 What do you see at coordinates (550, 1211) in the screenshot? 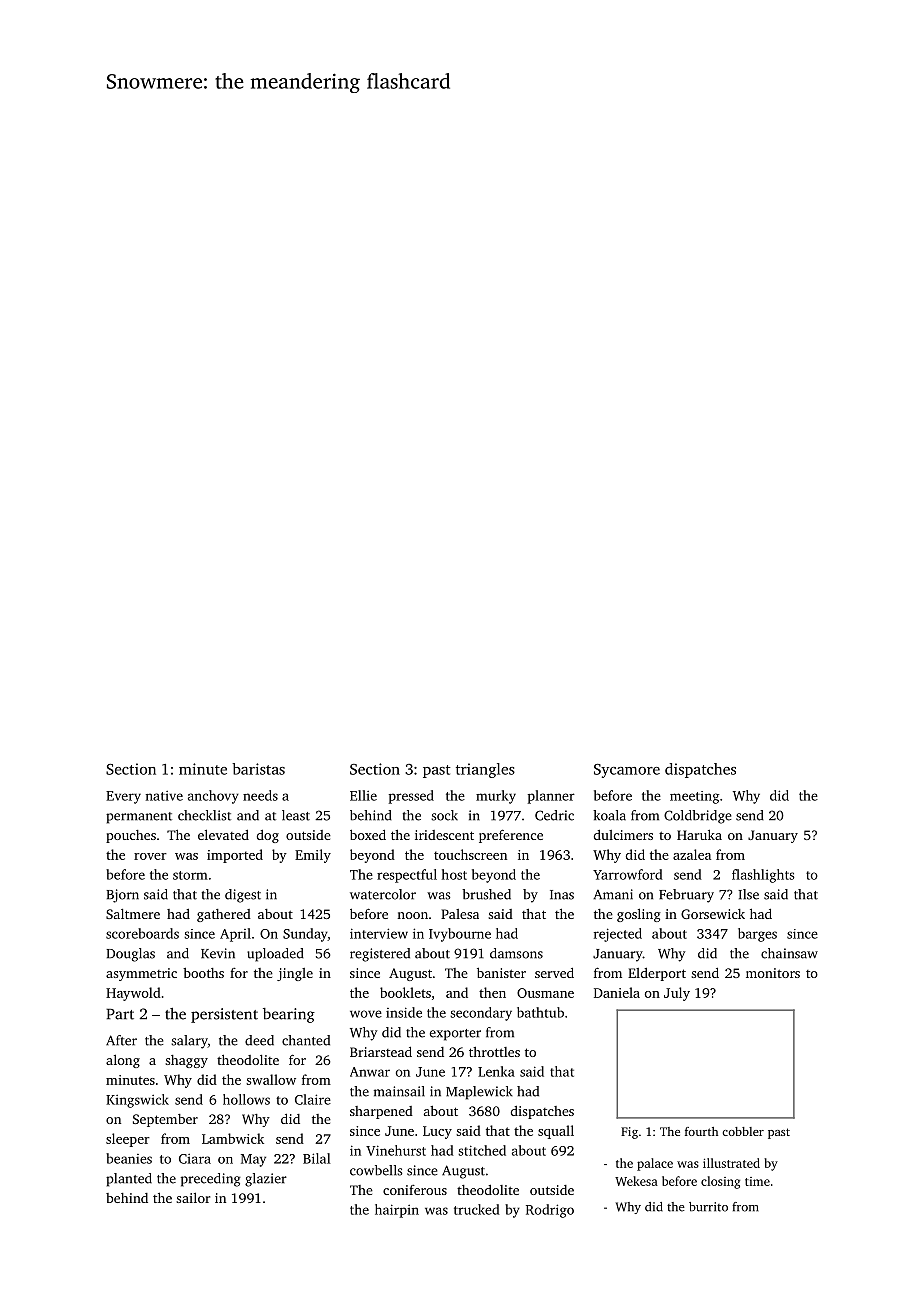
I see `Rodrigo` at bounding box center [550, 1211].
